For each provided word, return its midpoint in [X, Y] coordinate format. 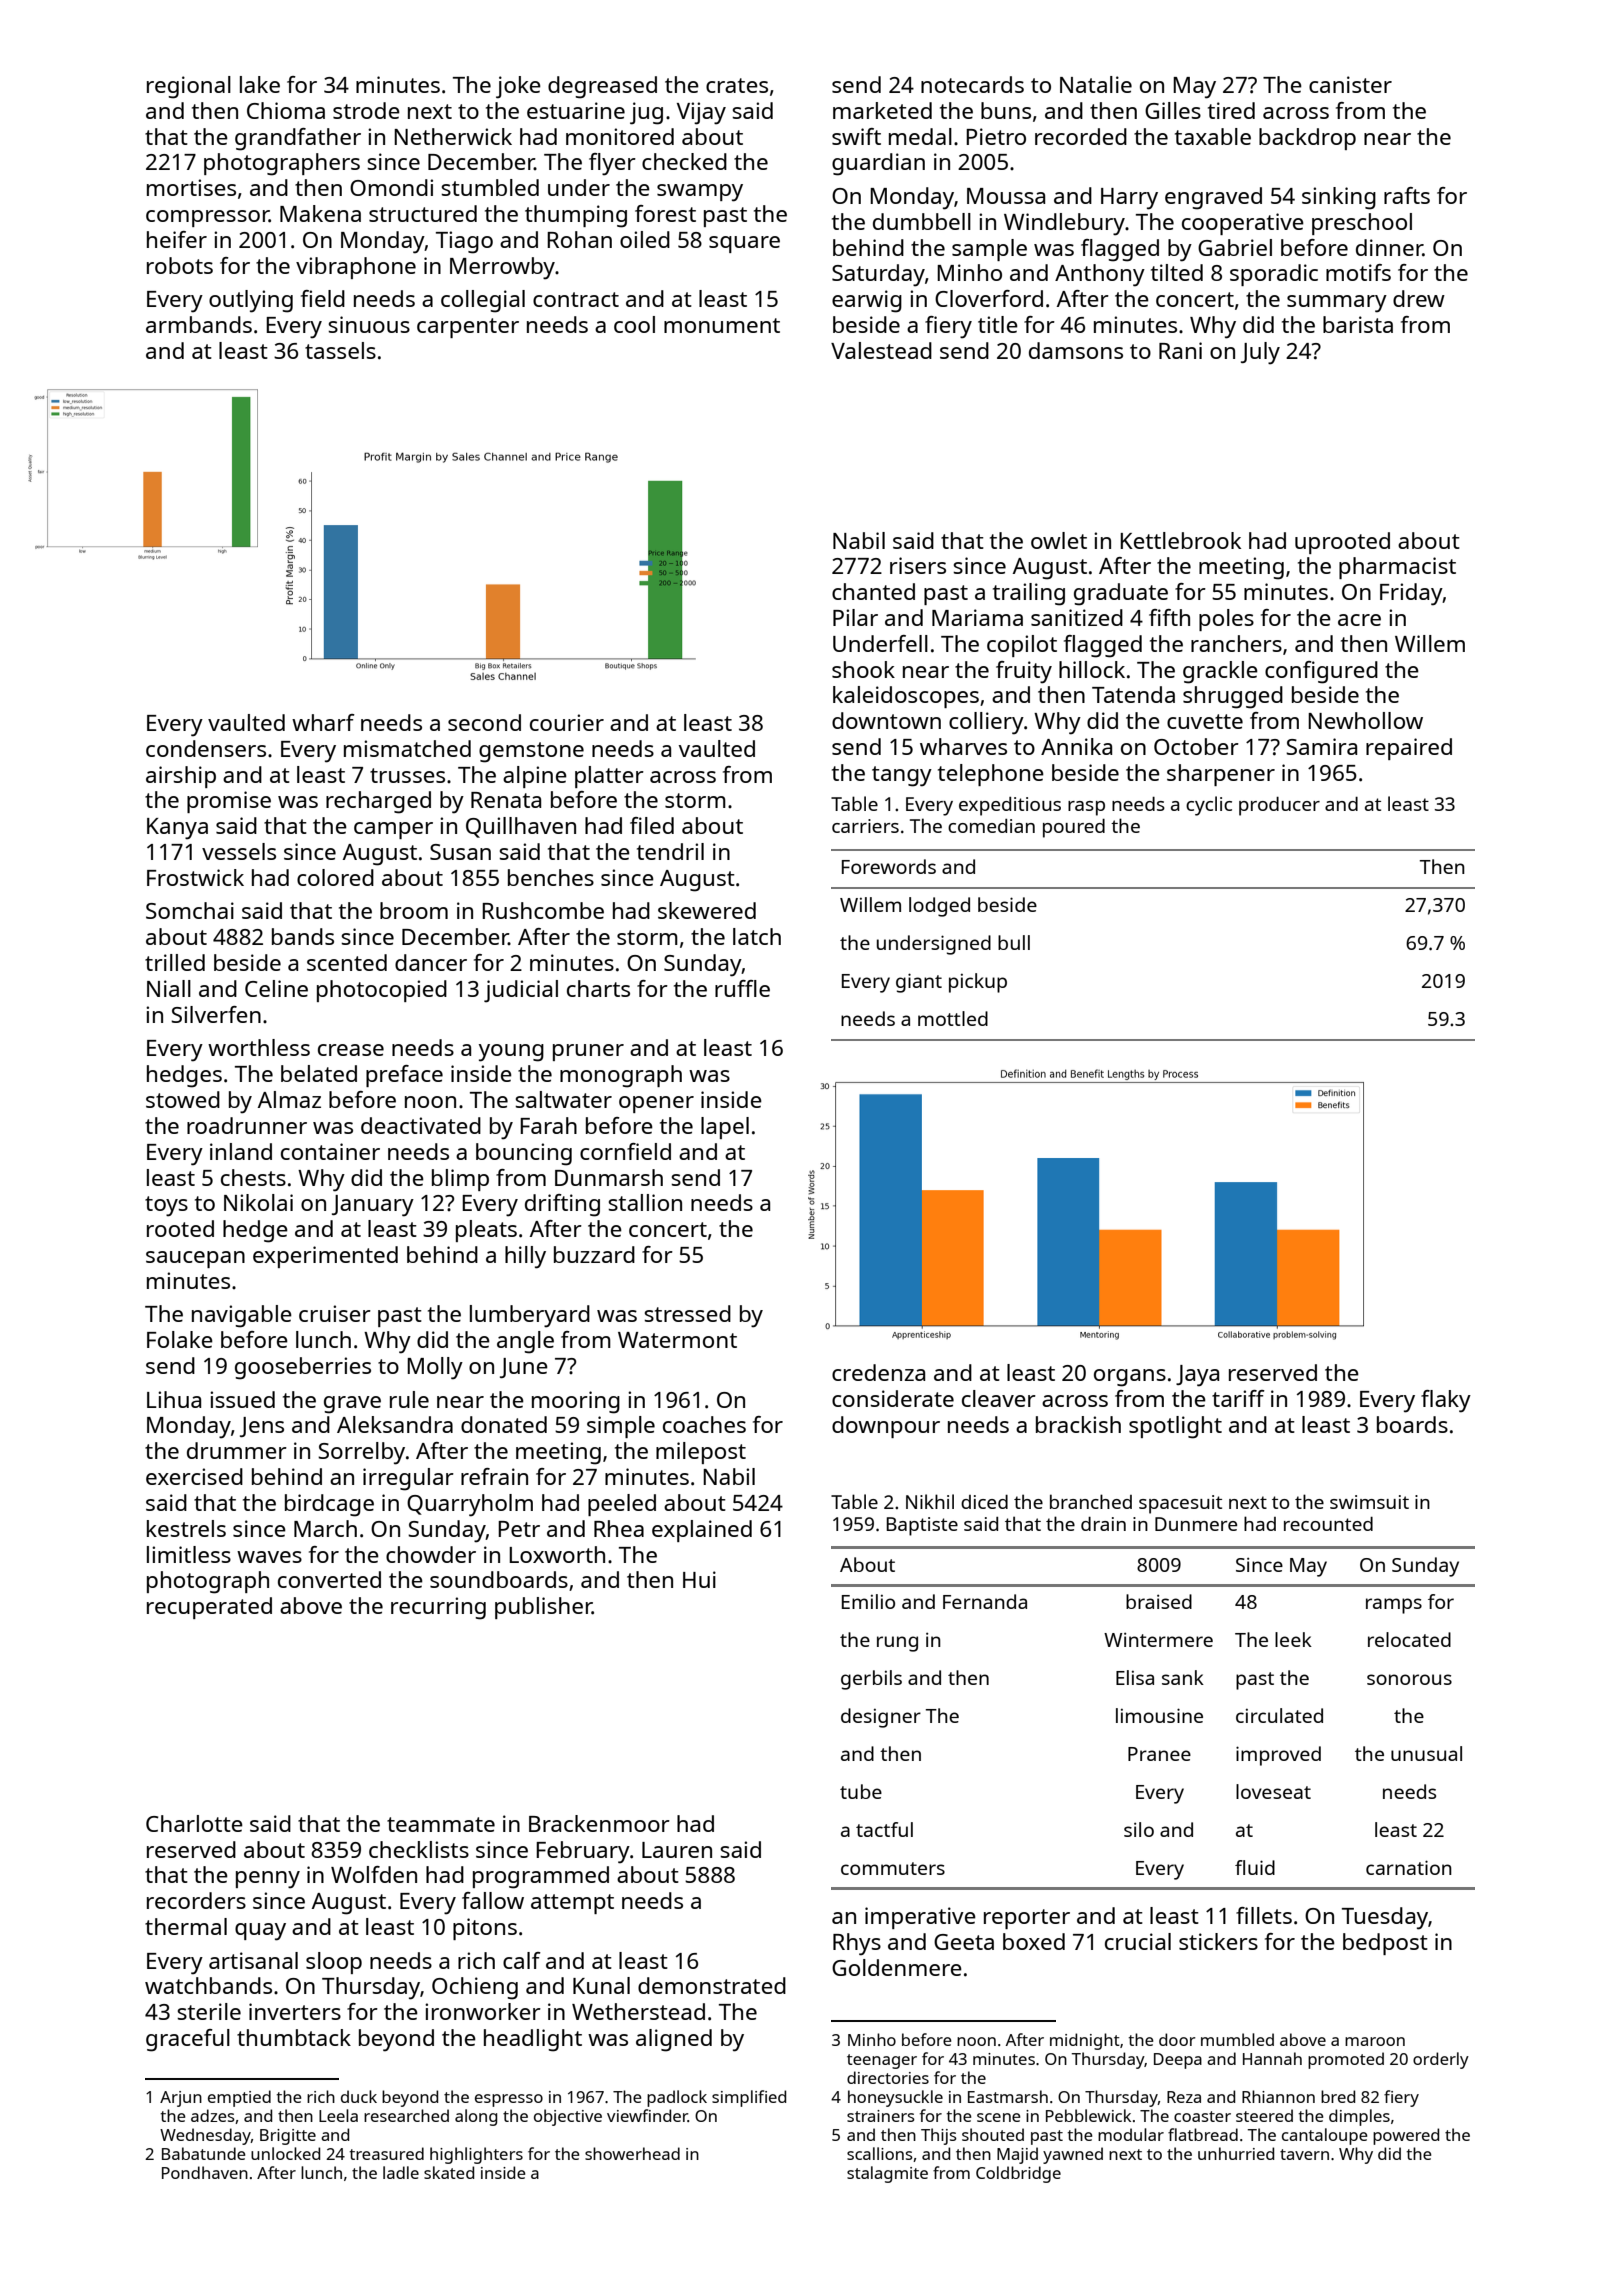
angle [525, 1342]
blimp [460, 1180]
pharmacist [1397, 568]
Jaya [1197, 1376]
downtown [886, 720]
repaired [1409, 749]
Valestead [881, 350]
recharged [378, 802]
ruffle [742, 988]
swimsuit [1369, 1502]
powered [1406, 2136]
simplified [749, 2098]
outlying [251, 301]
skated [449, 2172]
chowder [431, 1554]
